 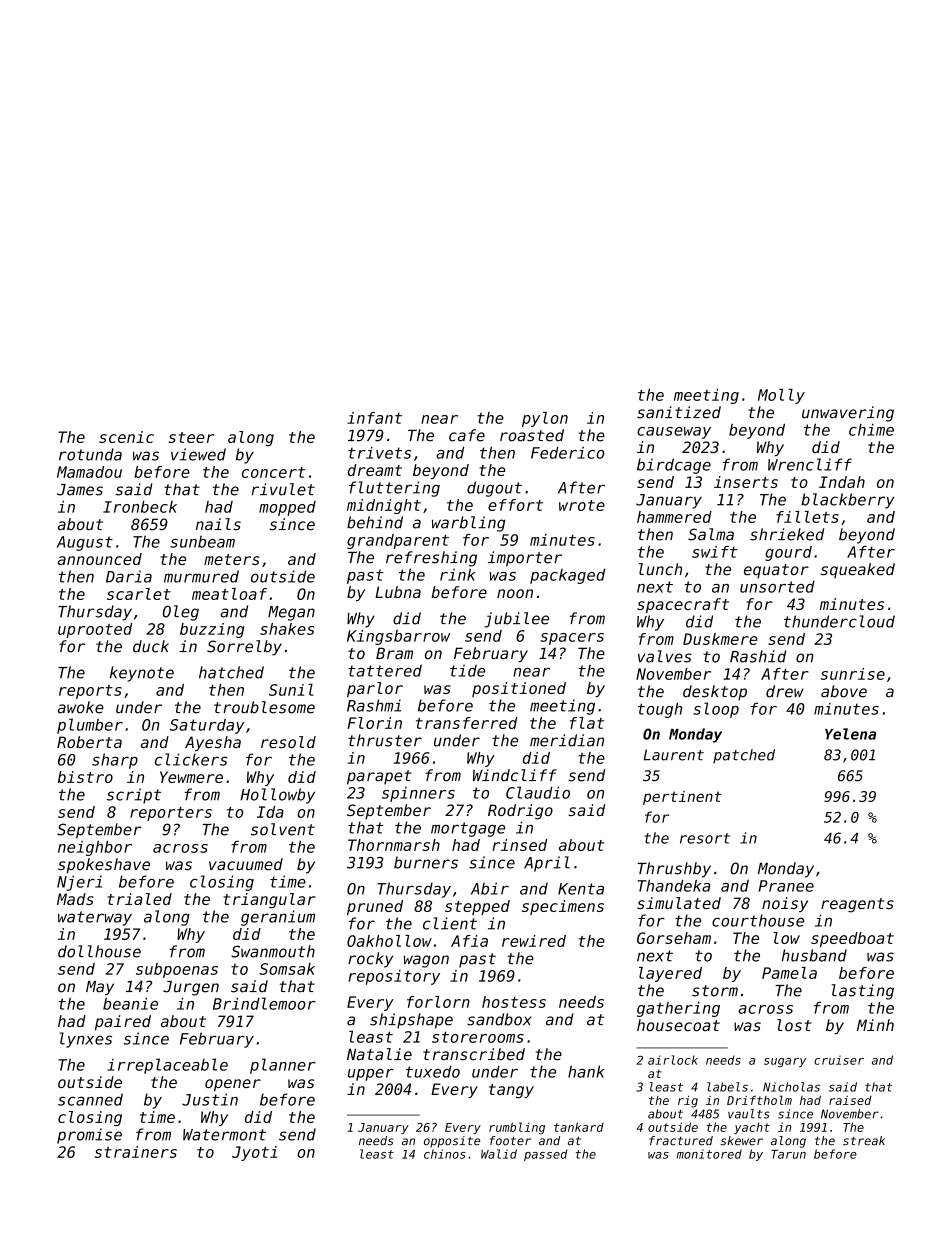 I want to click on buzzing, so click(x=212, y=630).
